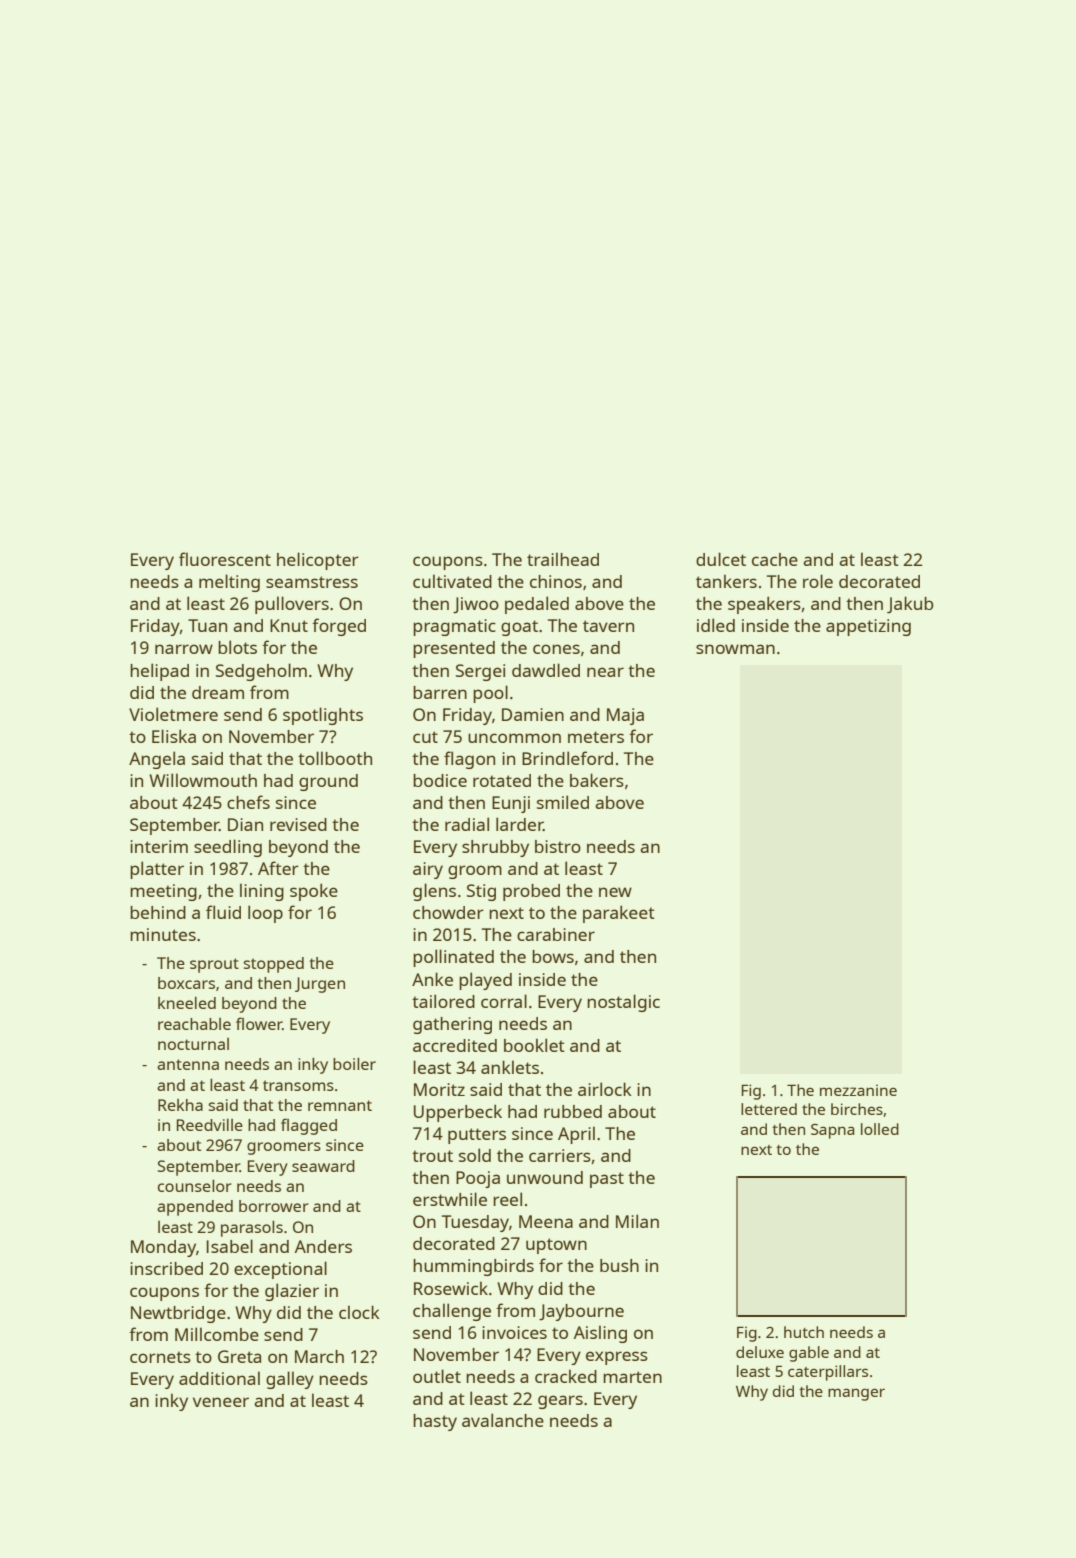 This screenshot has width=1076, height=1558. What do you see at coordinates (225, 559) in the screenshot?
I see `fluorescent` at bounding box center [225, 559].
